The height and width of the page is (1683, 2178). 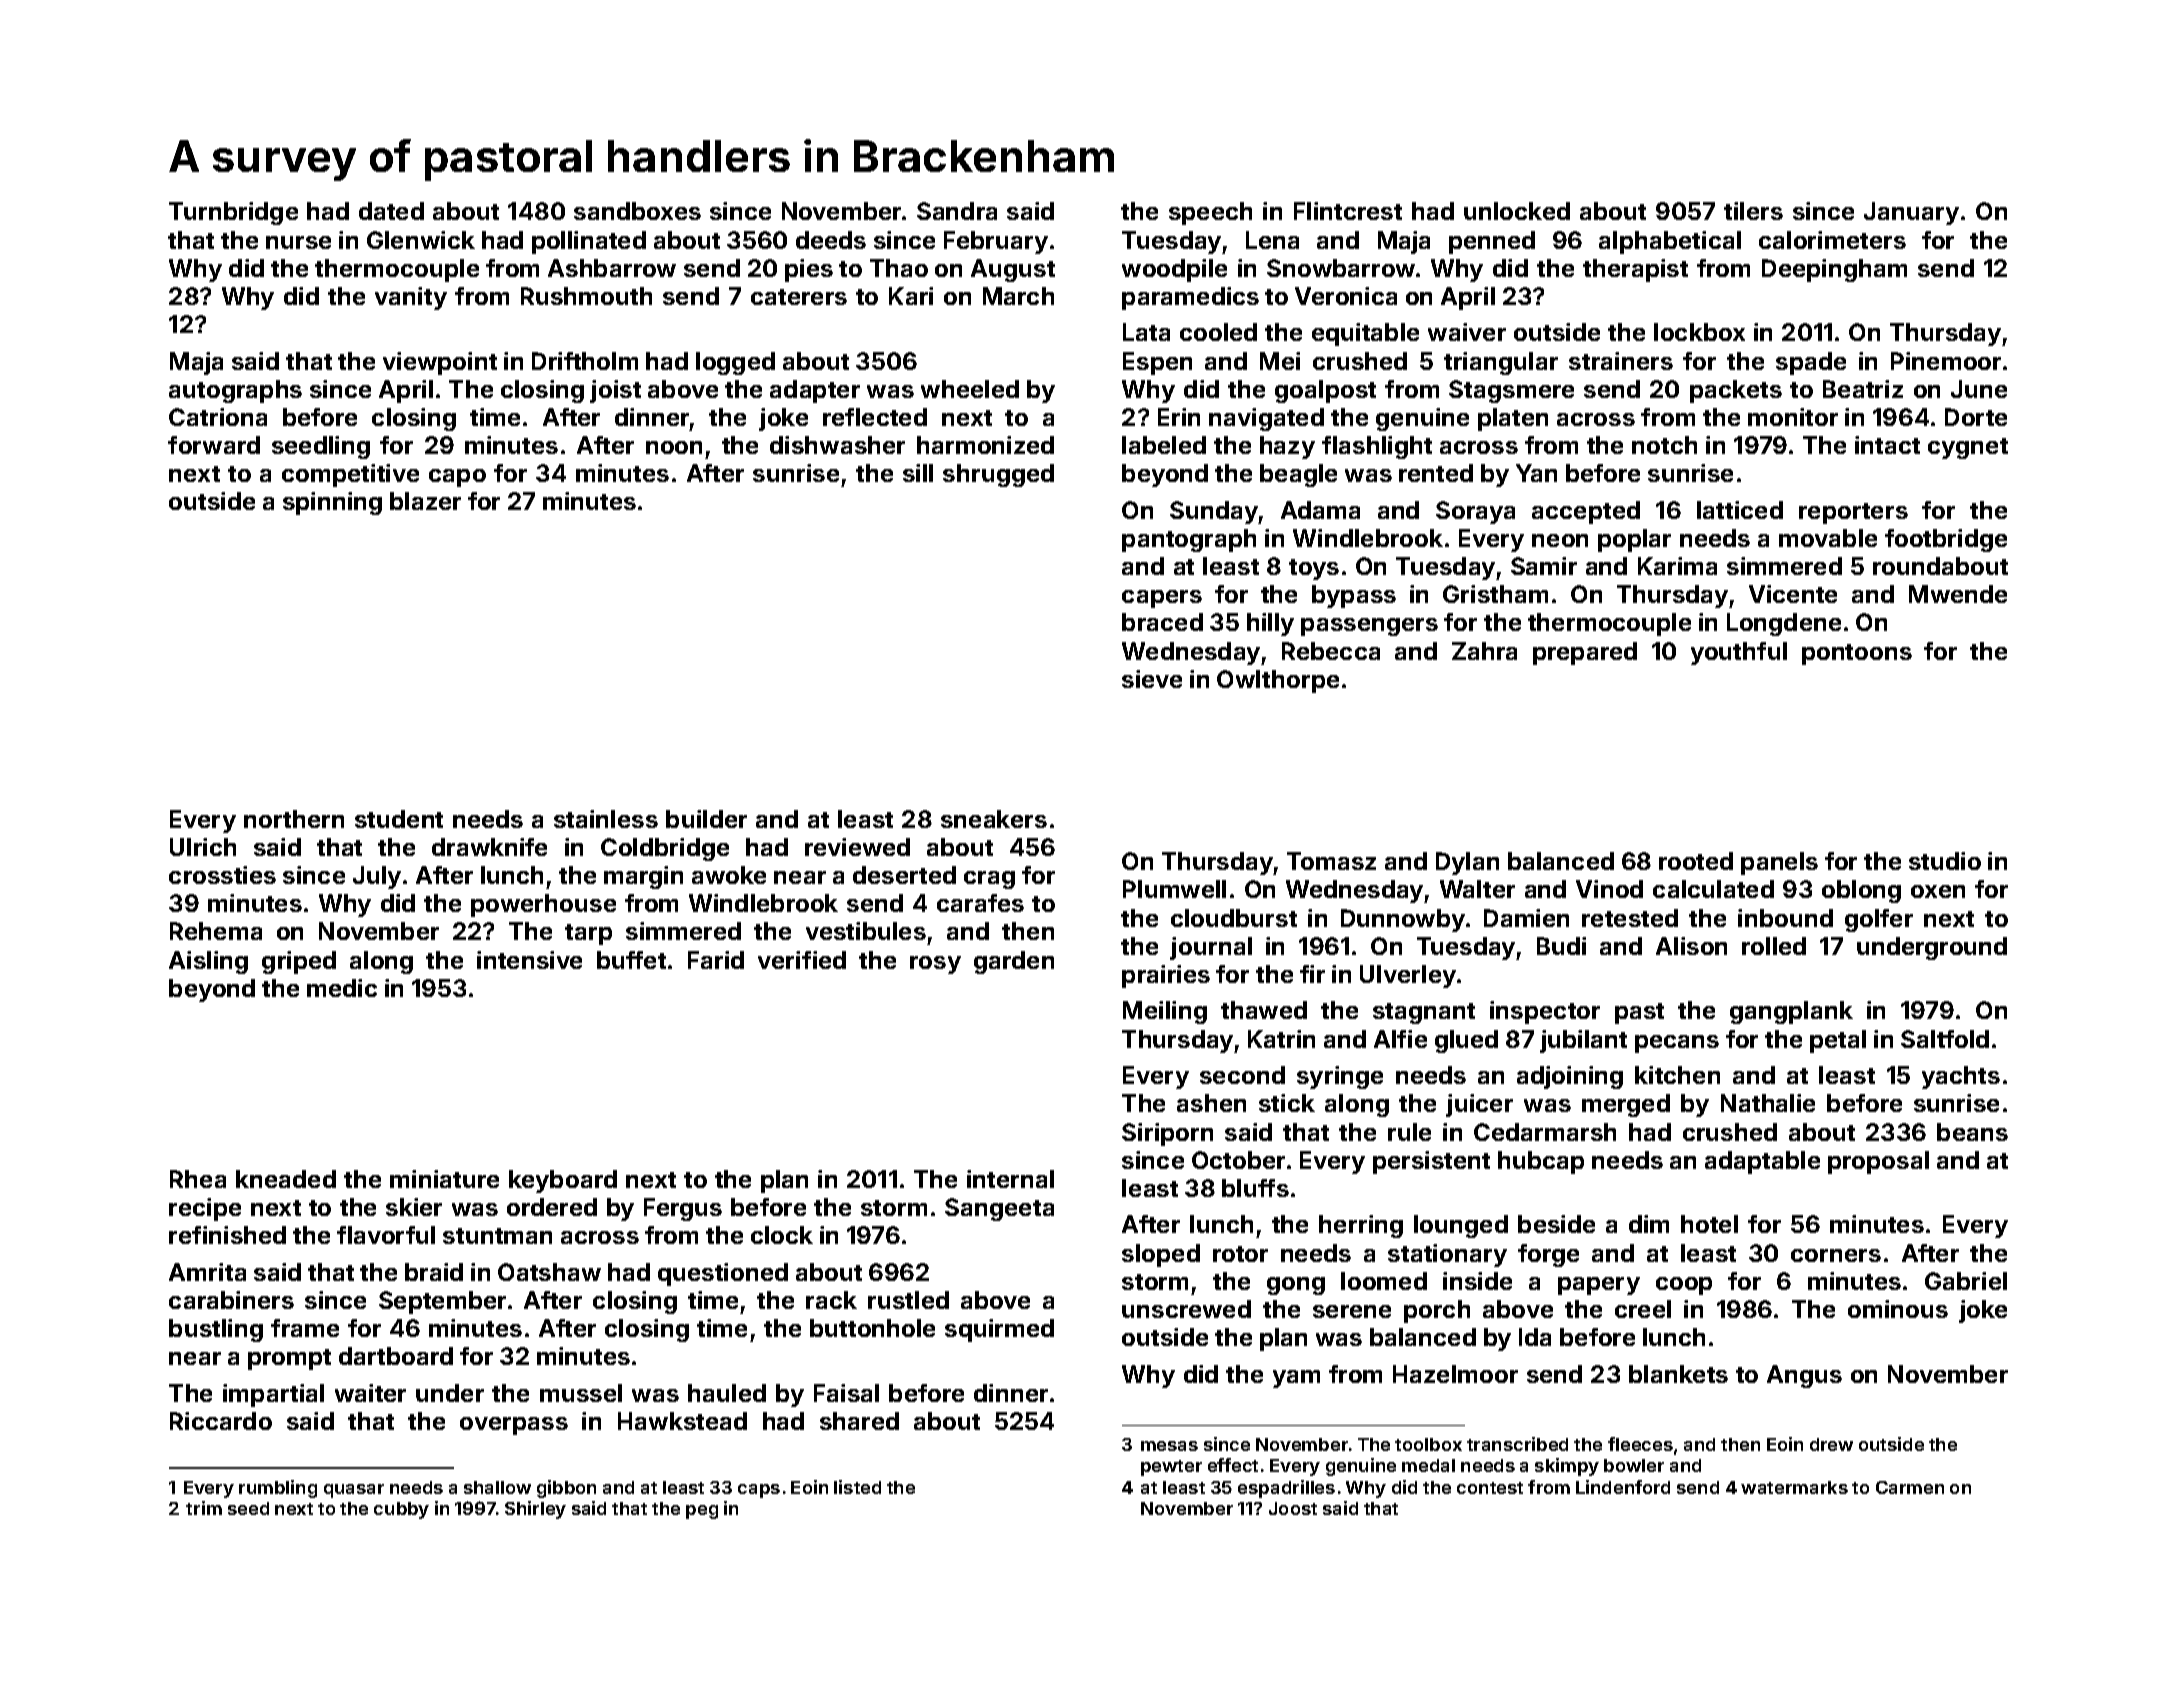 What do you see at coordinates (299, 962) in the page?
I see `griped` at bounding box center [299, 962].
